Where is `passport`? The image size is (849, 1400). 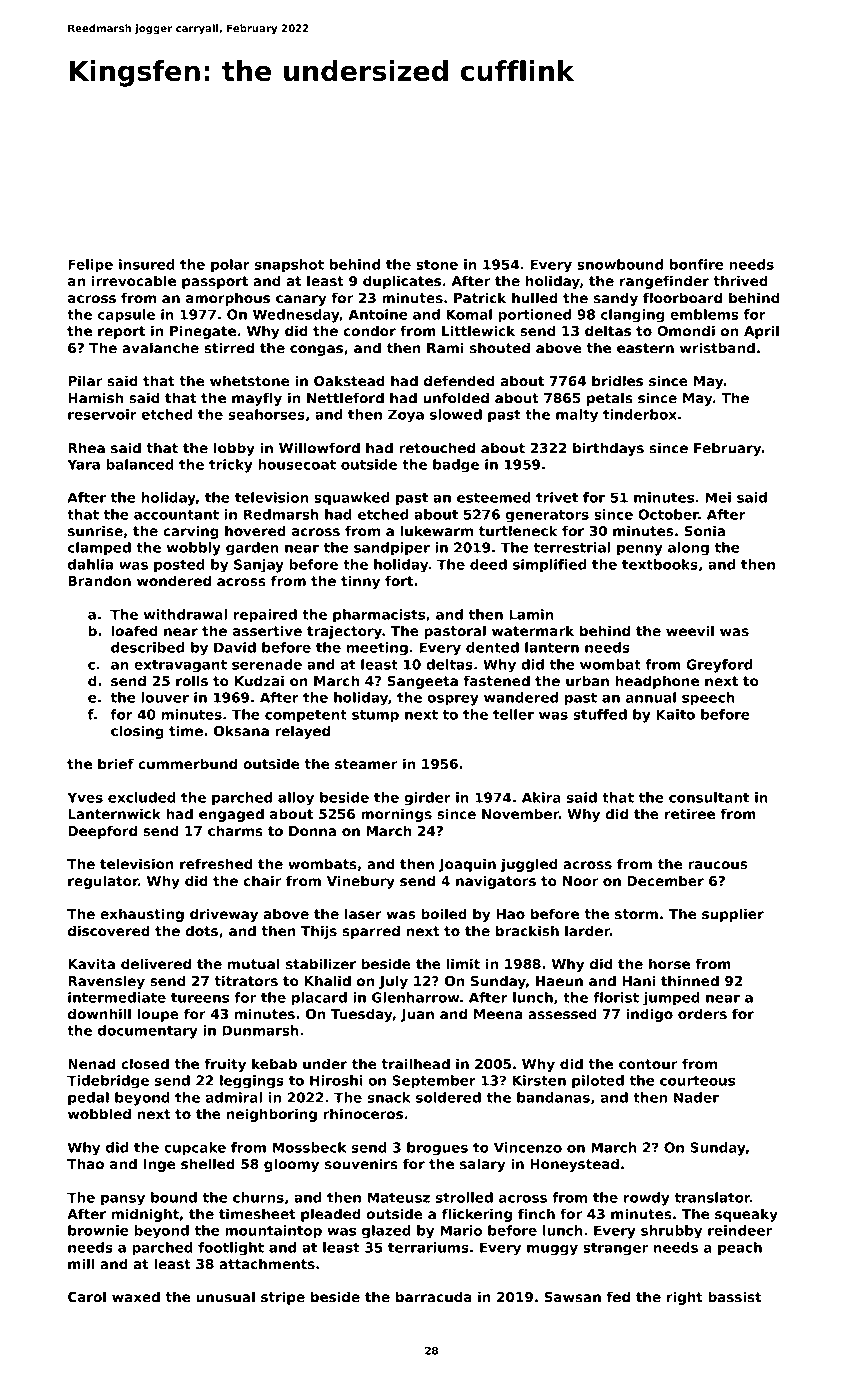 passport is located at coordinates (215, 282).
